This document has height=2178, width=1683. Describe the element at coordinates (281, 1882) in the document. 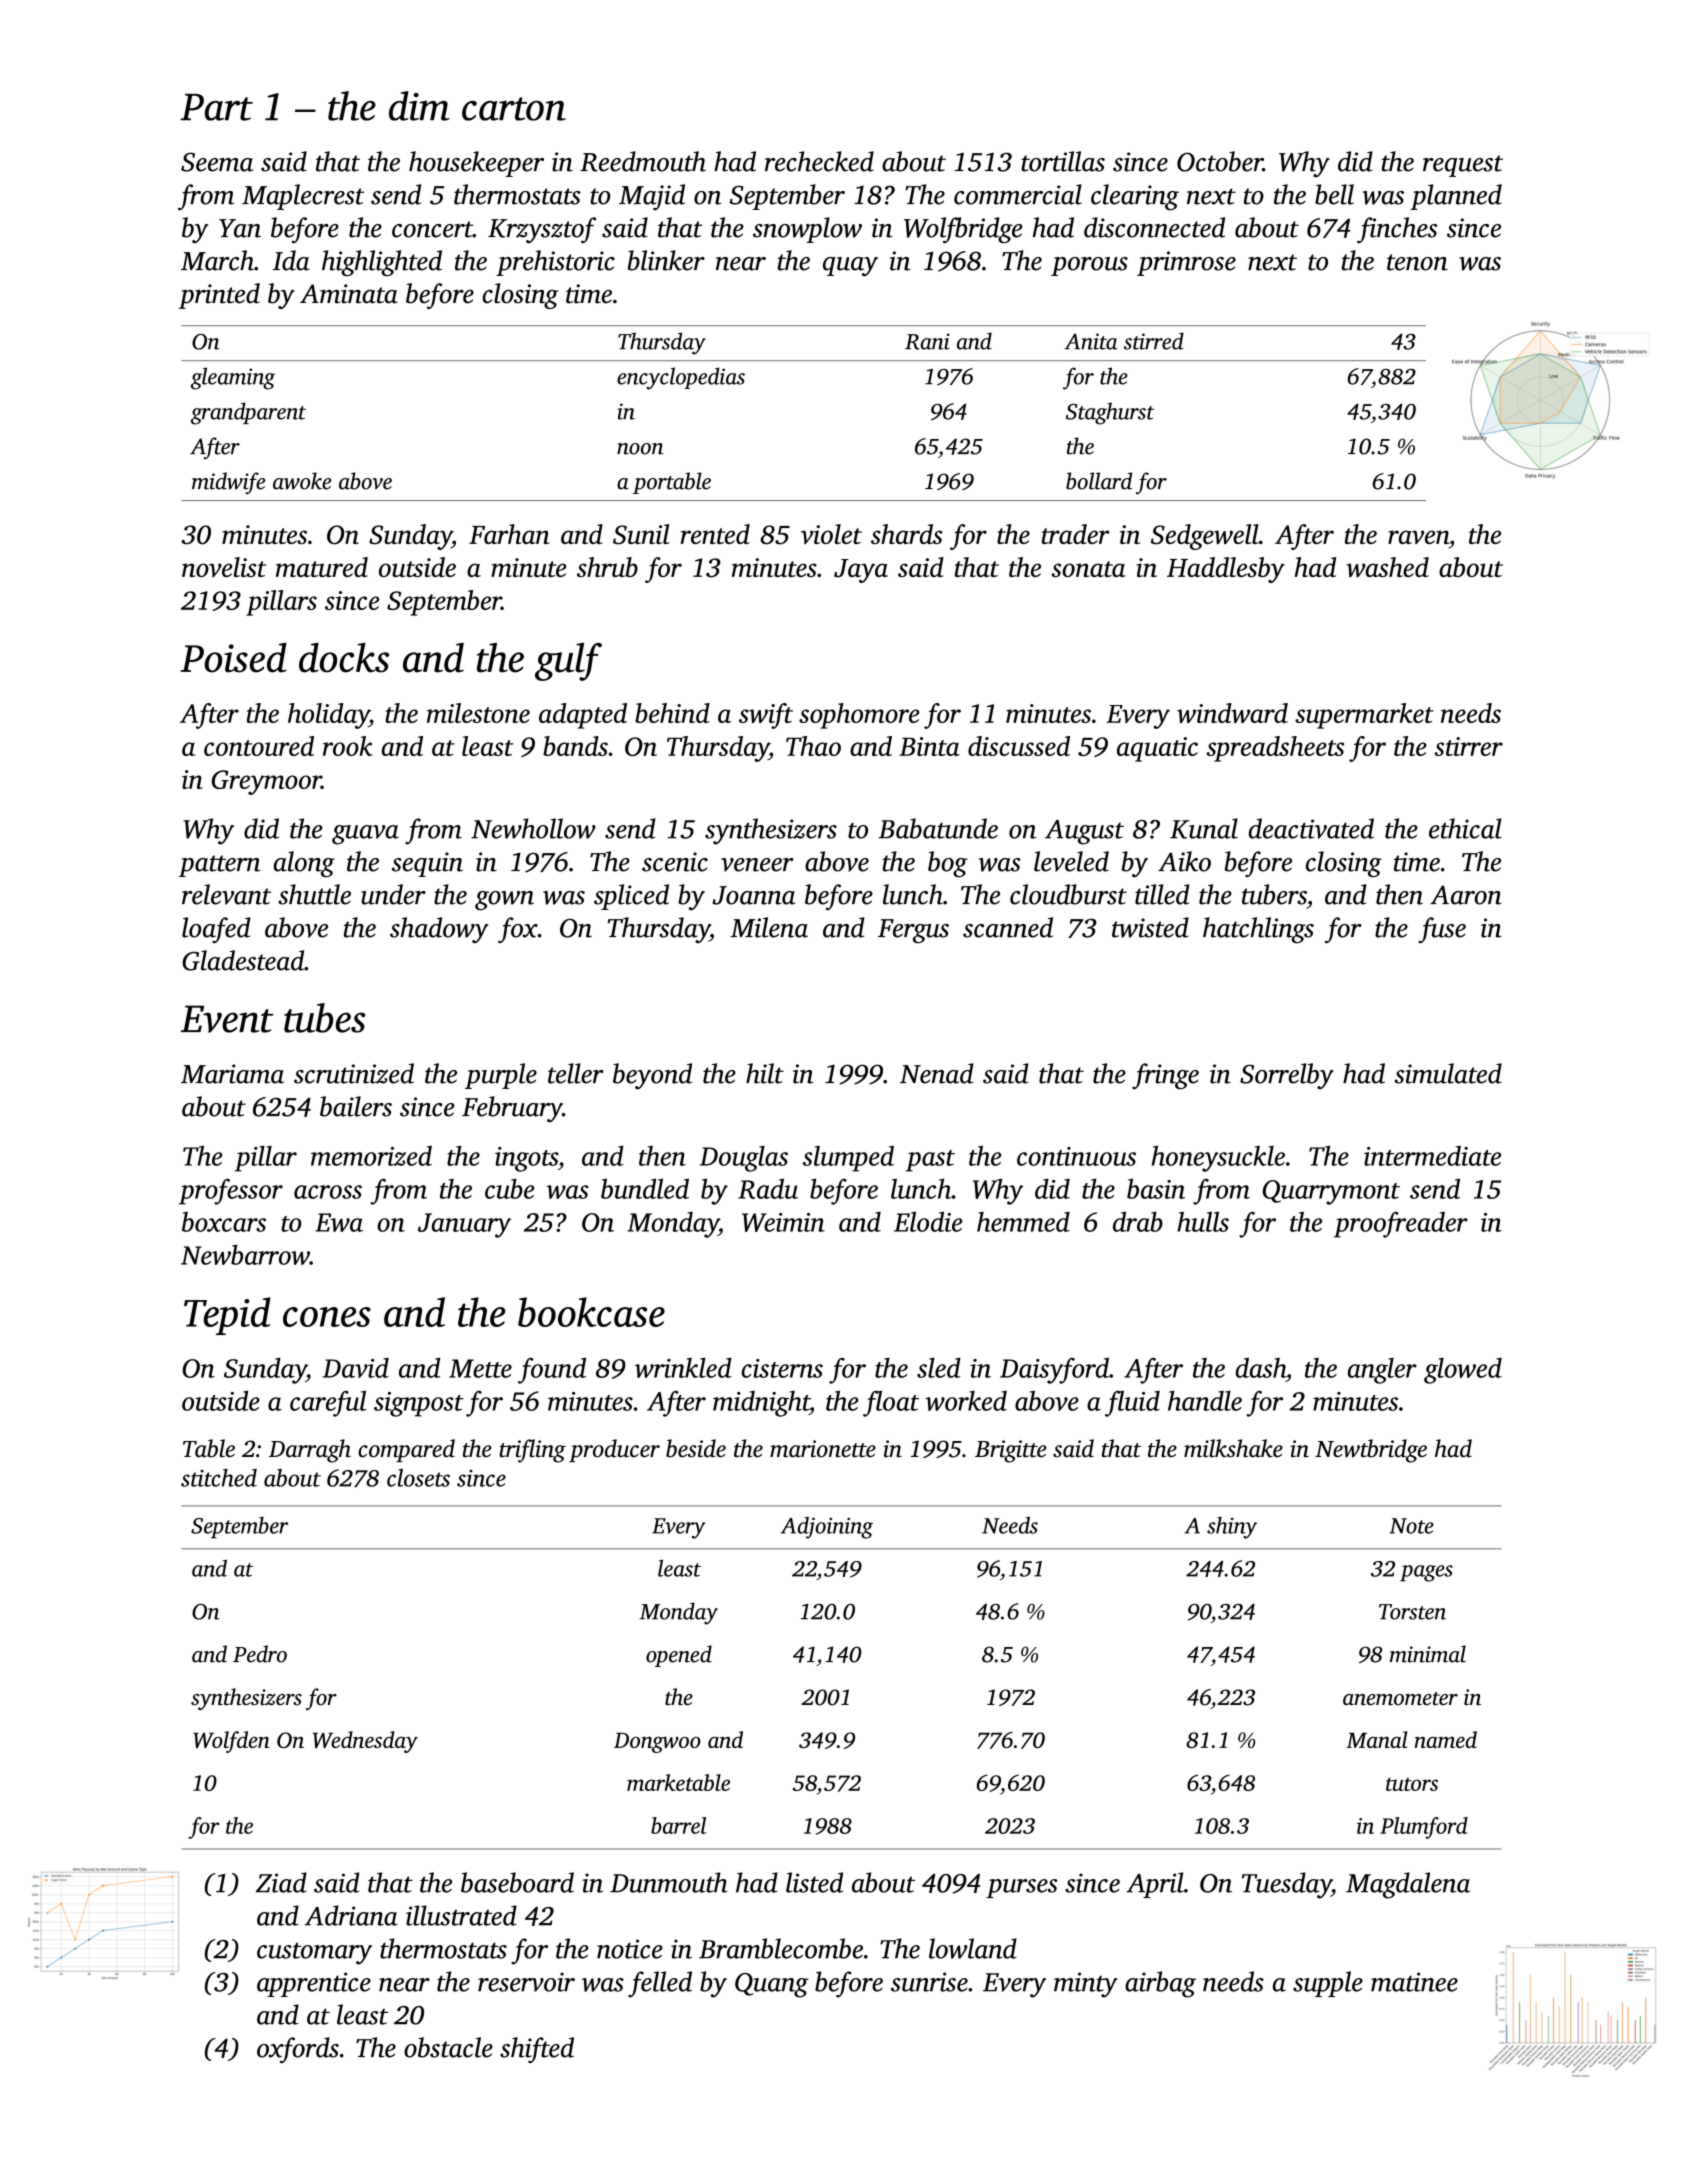

I see `Ziad` at that location.
